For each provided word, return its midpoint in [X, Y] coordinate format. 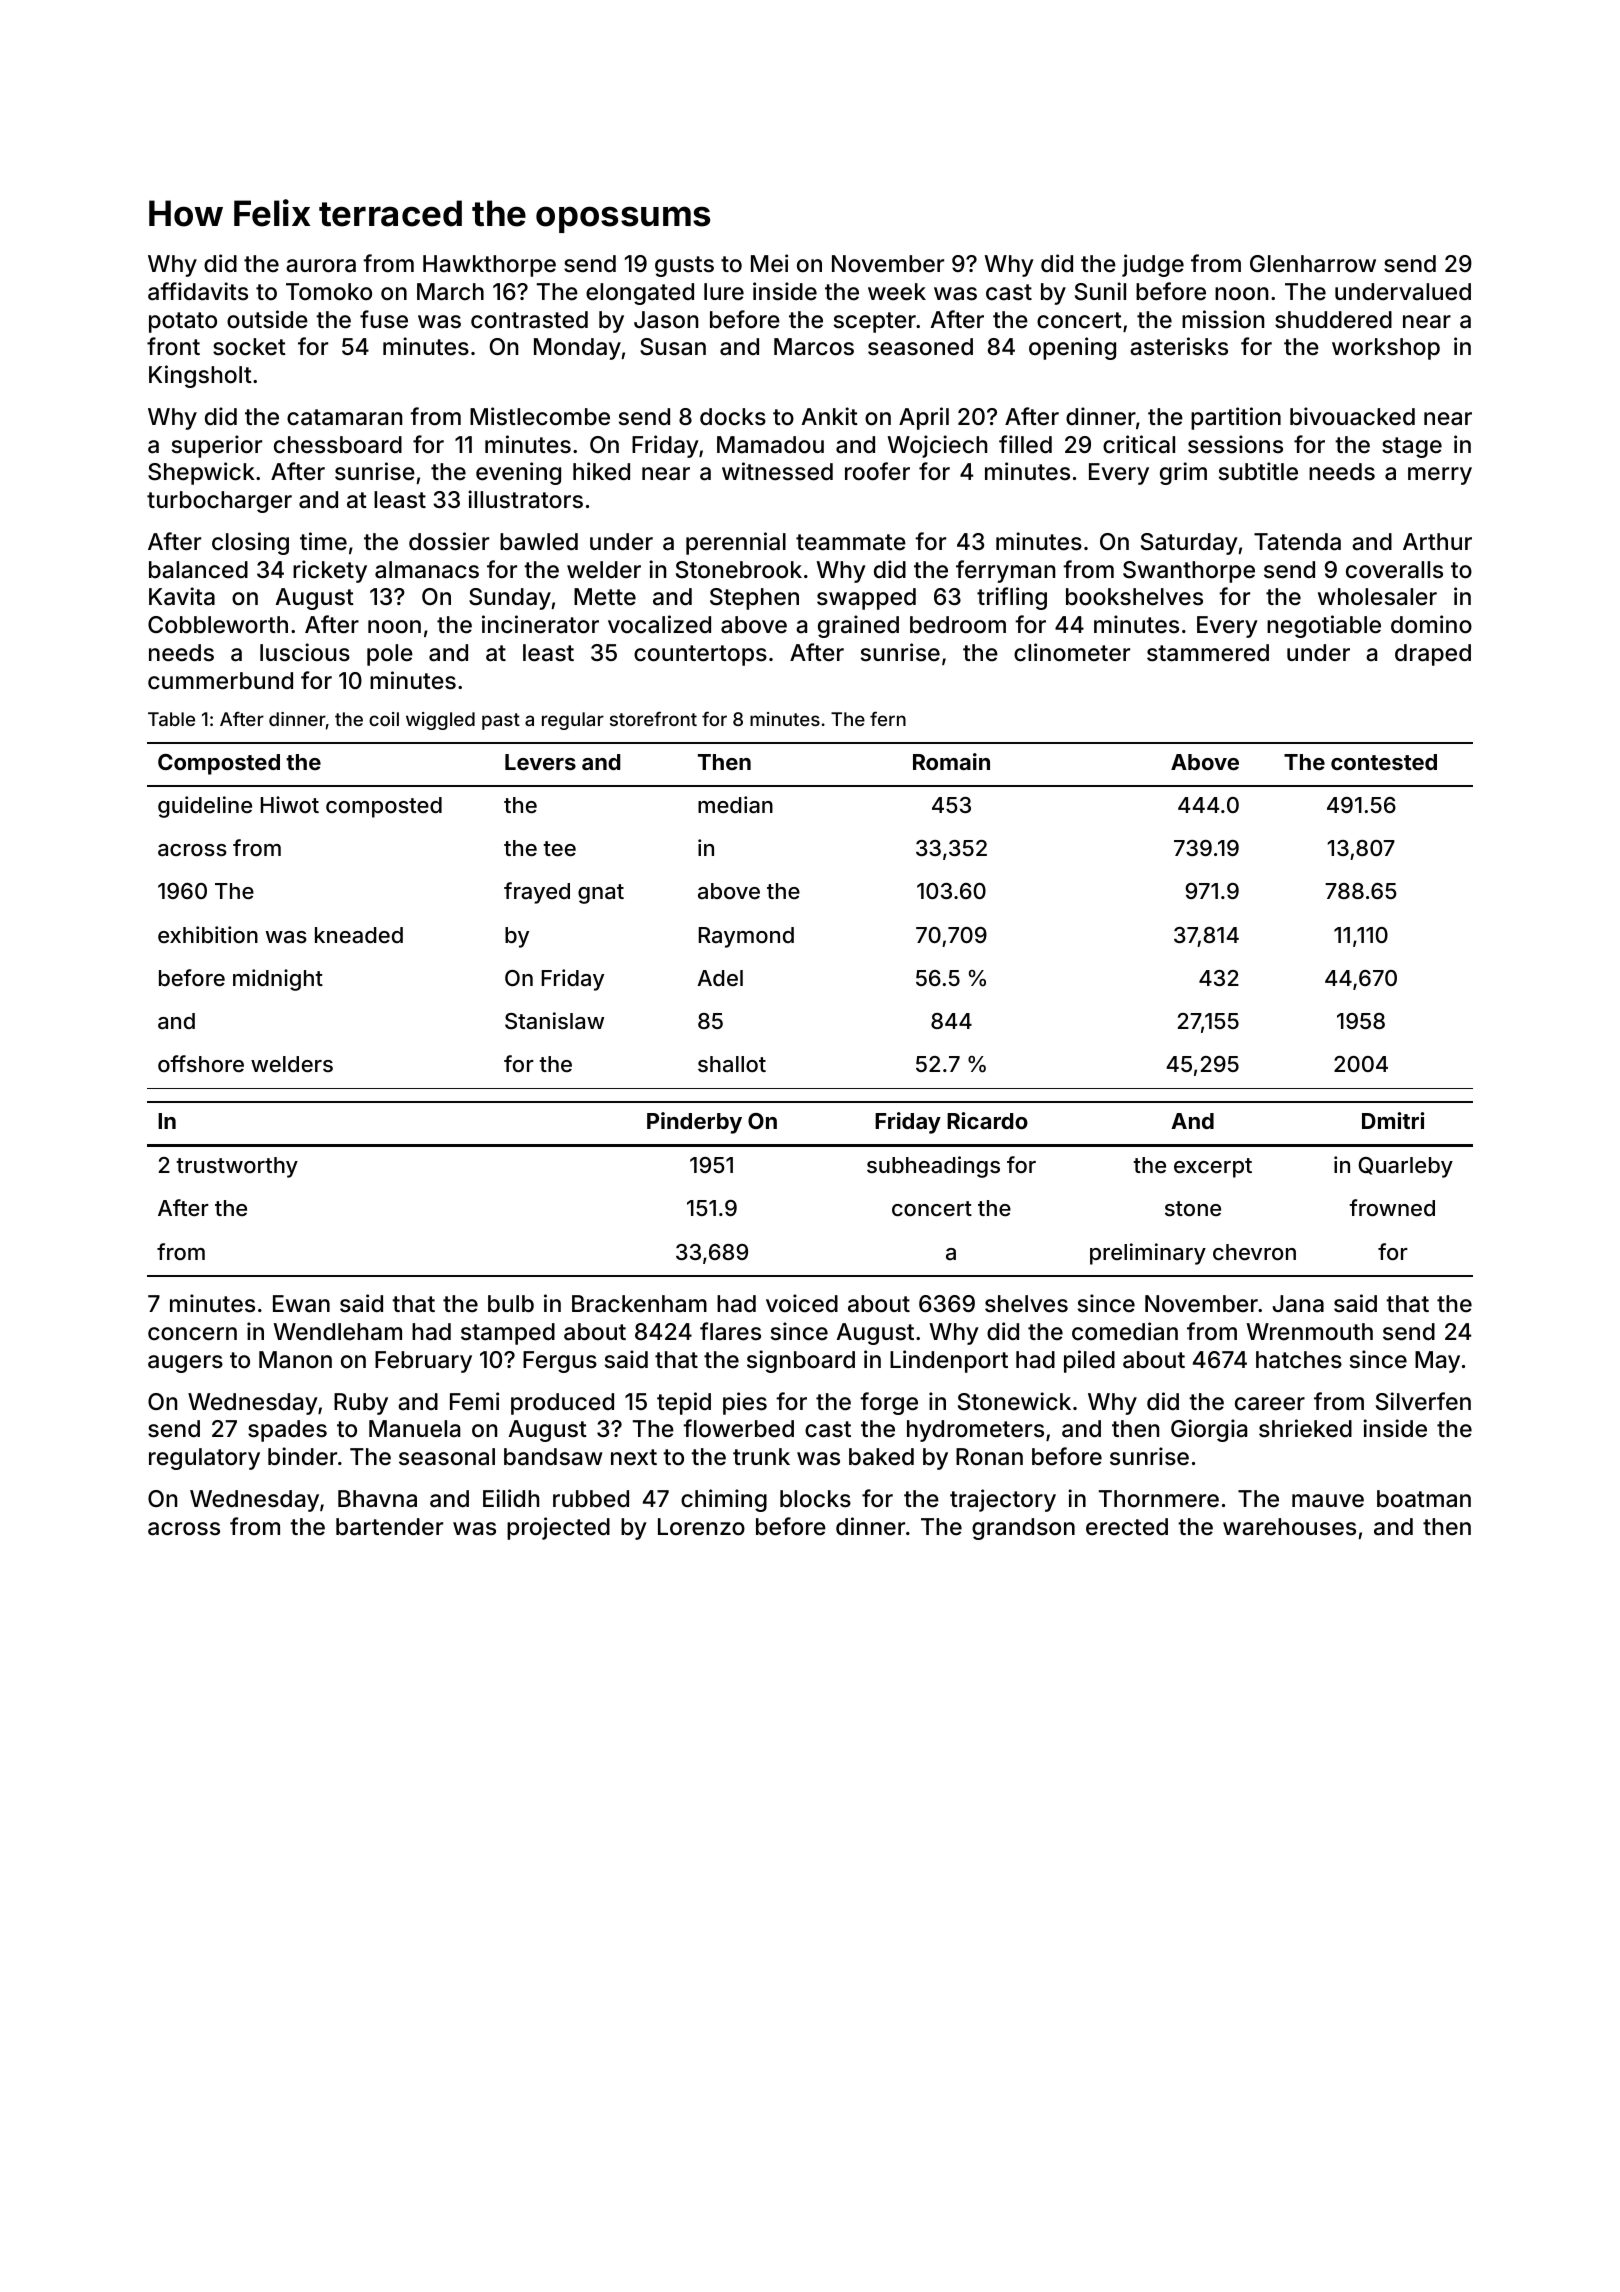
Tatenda [1297, 542]
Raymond [746, 937]
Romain [951, 761]
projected [558, 1528]
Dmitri [1393, 1120]
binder [302, 1456]
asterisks [1179, 346]
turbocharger [219, 502]
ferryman [1005, 571]
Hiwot [290, 804]
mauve [1328, 1501]
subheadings [933, 1167]
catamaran [344, 417]
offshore [201, 1063]
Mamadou [770, 445]
